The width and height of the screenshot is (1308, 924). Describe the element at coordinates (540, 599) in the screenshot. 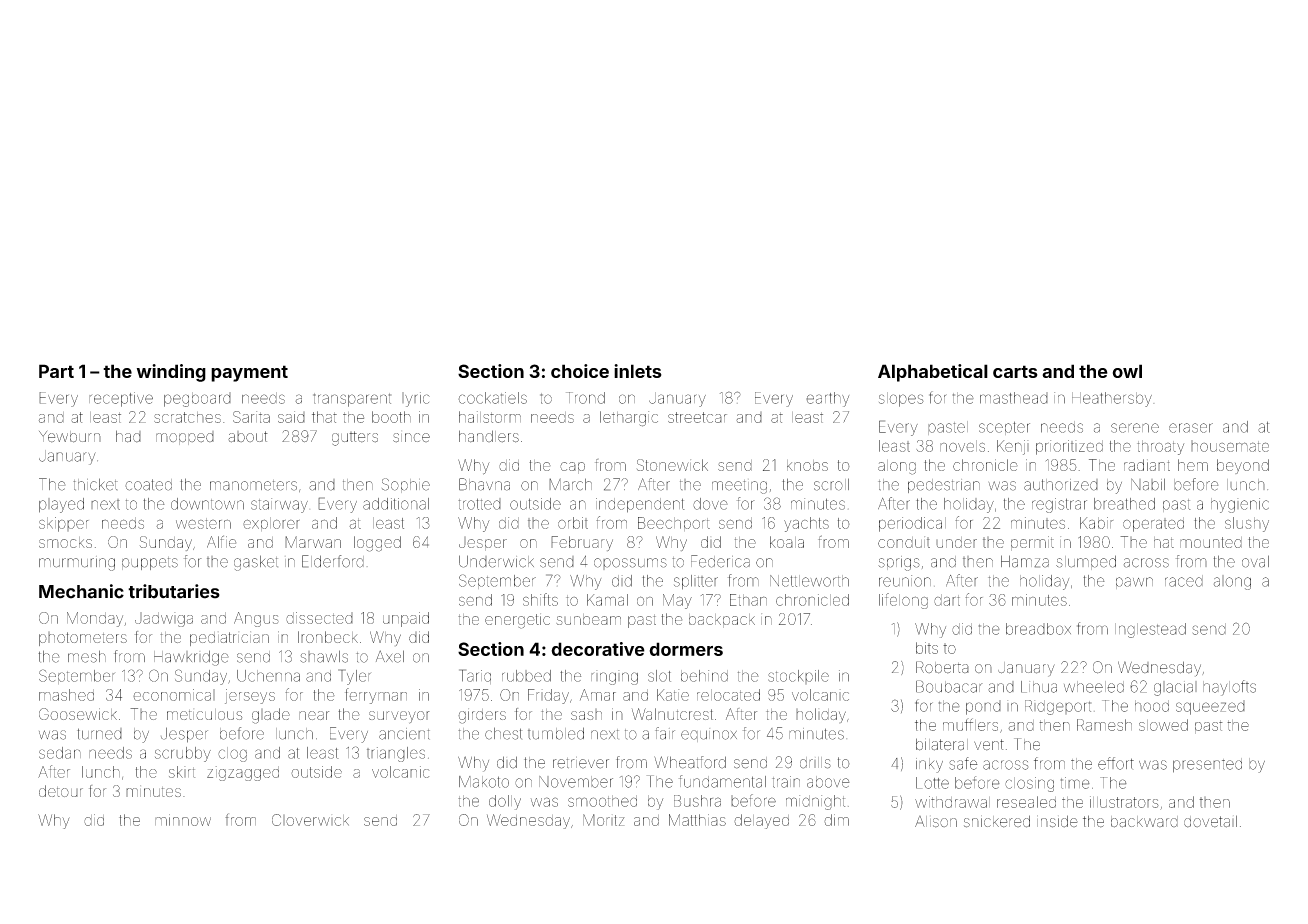

I see `shifts` at that location.
